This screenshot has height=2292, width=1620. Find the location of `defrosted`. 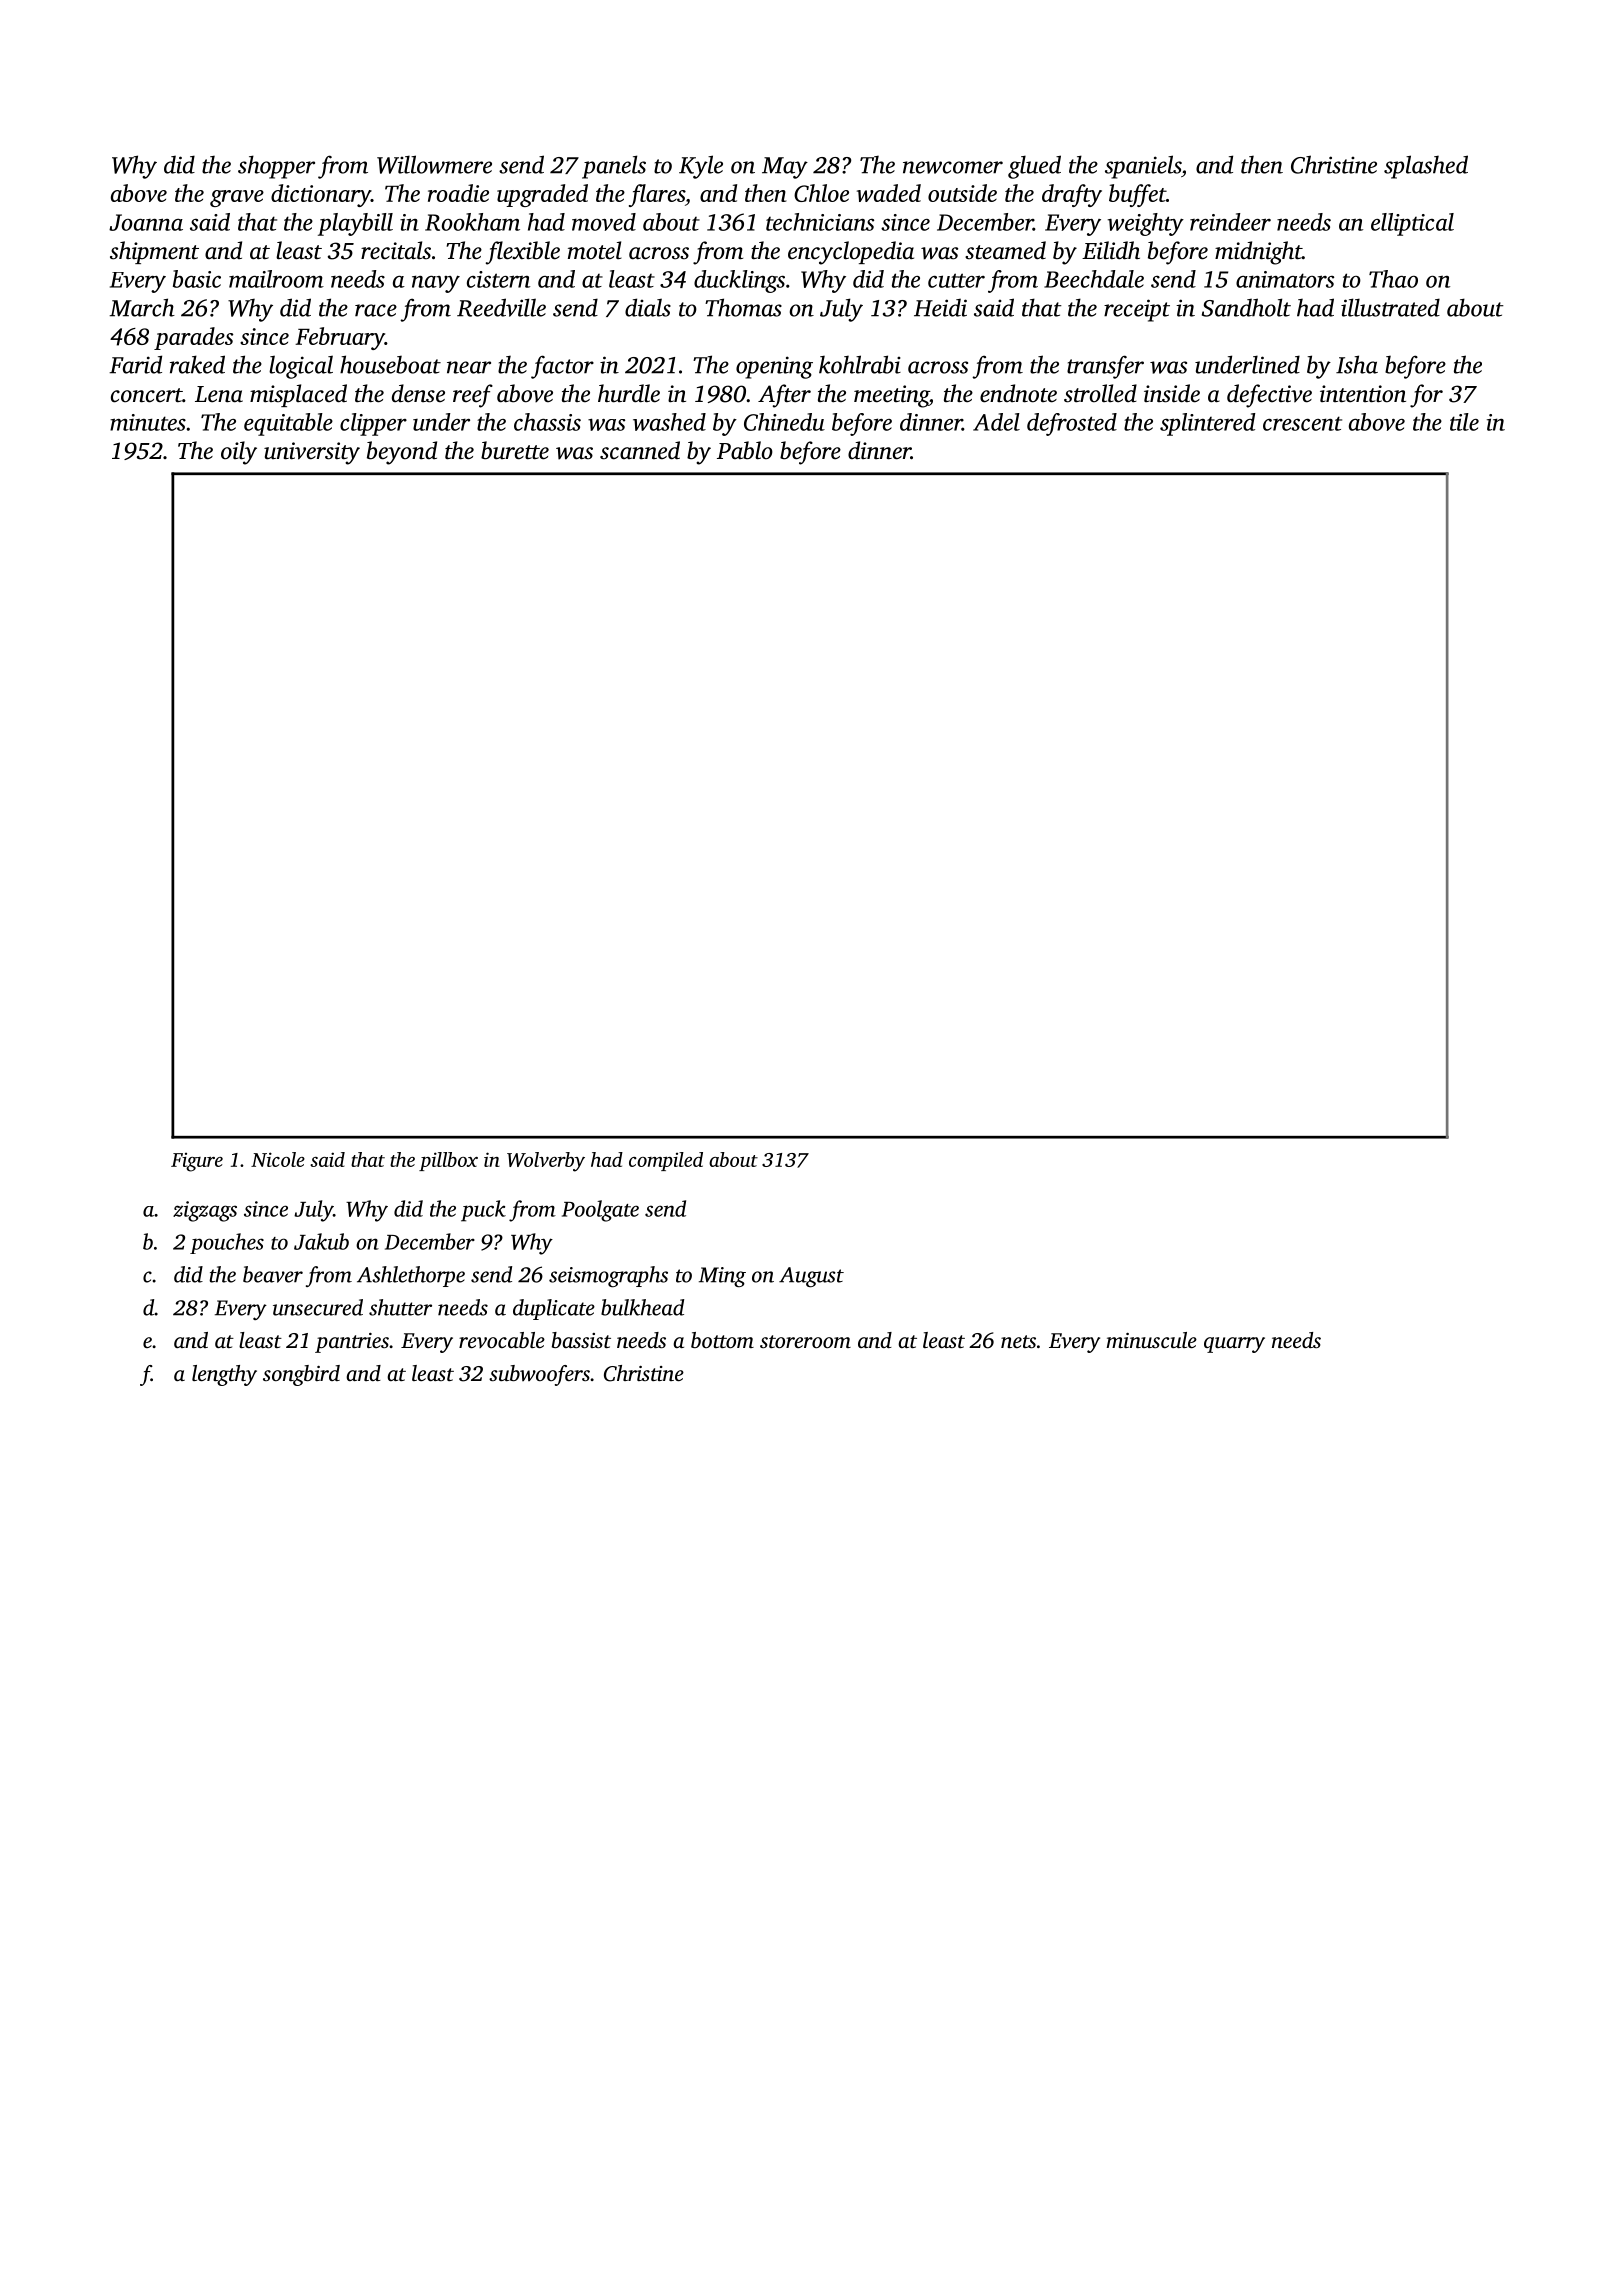

defrosted is located at coordinates (1072, 424).
